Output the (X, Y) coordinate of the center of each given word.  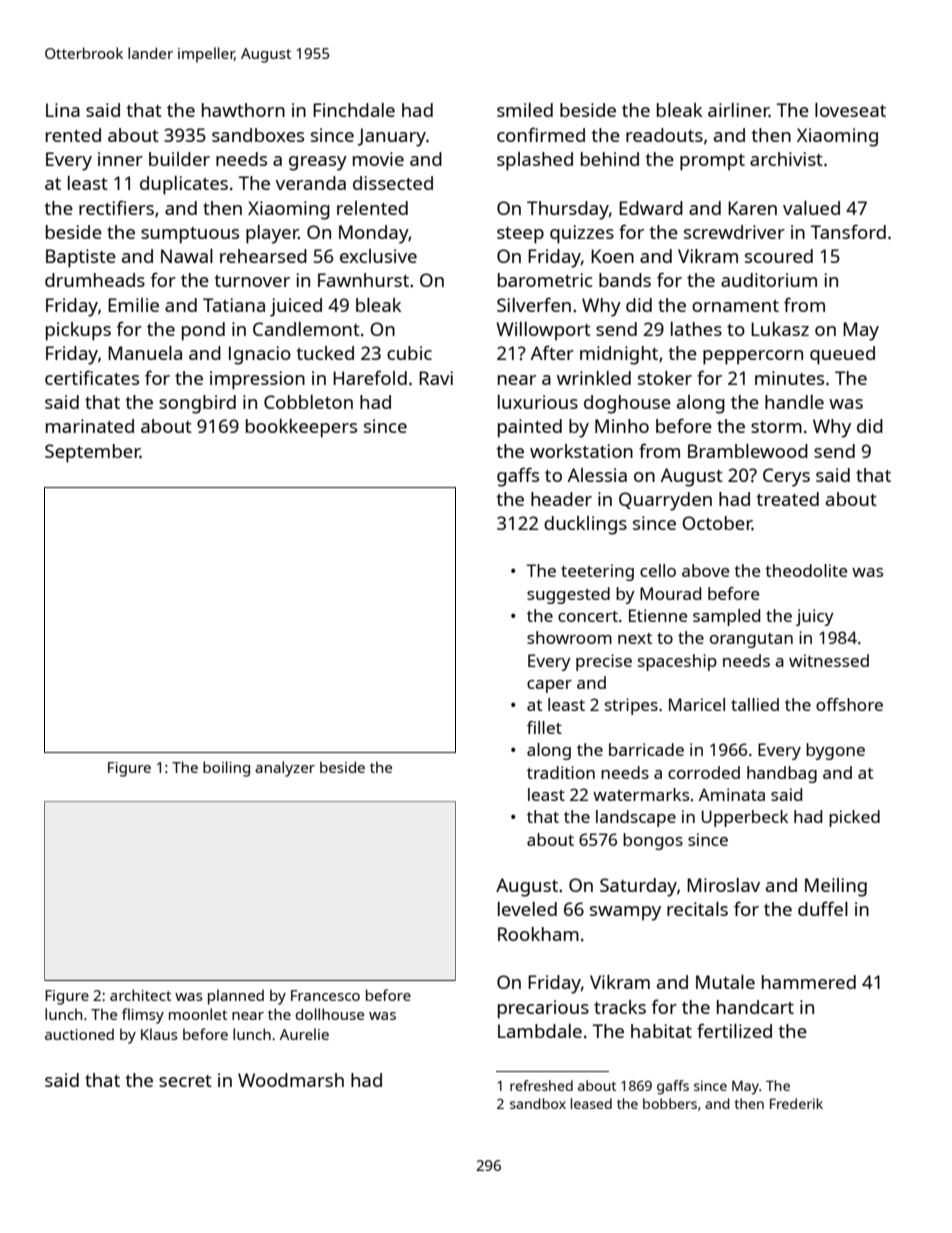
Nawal (187, 256)
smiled (525, 110)
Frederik (796, 1103)
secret (185, 1081)
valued (811, 208)
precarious (543, 1009)
